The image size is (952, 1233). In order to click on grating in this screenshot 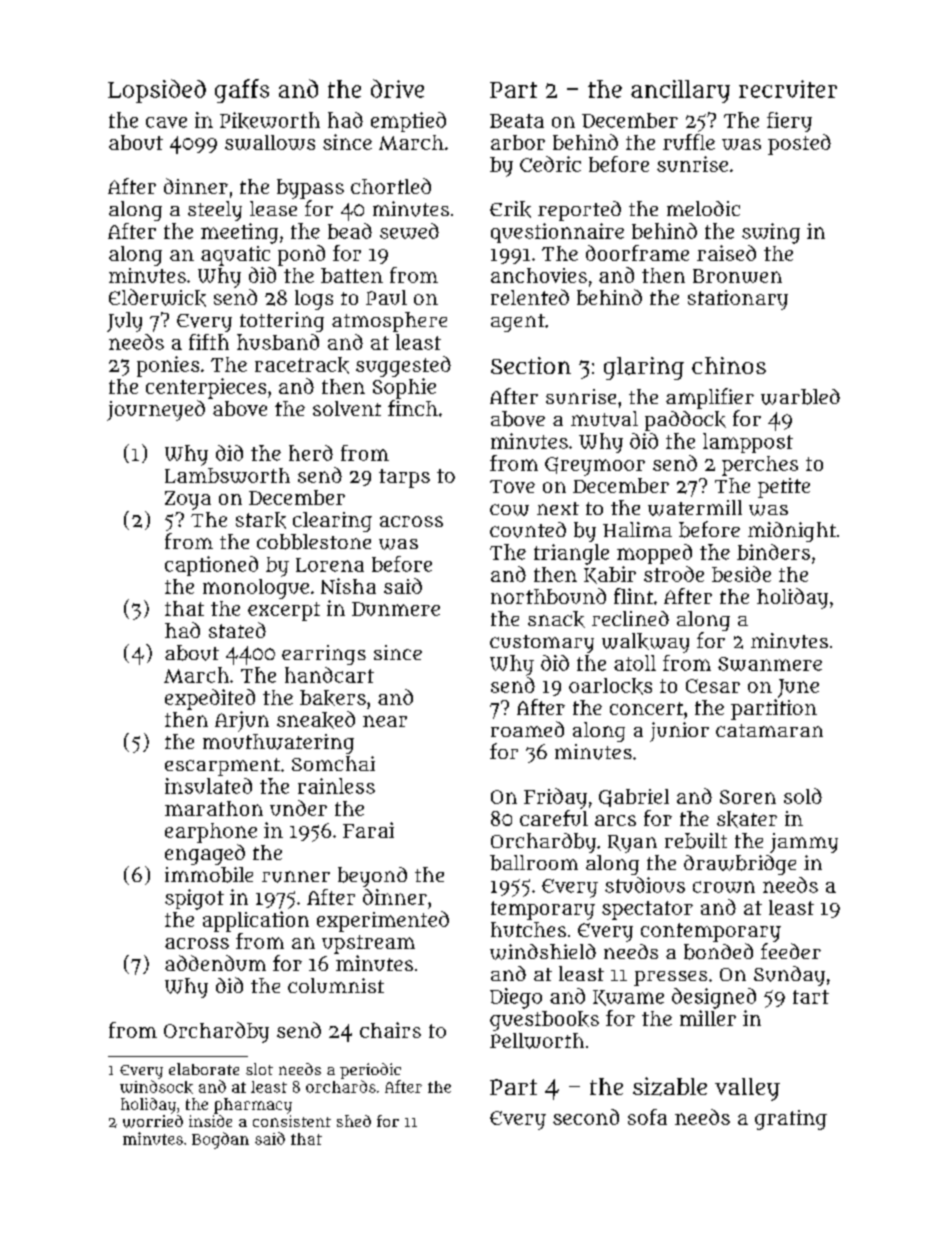, I will do `click(791, 1120)`.
